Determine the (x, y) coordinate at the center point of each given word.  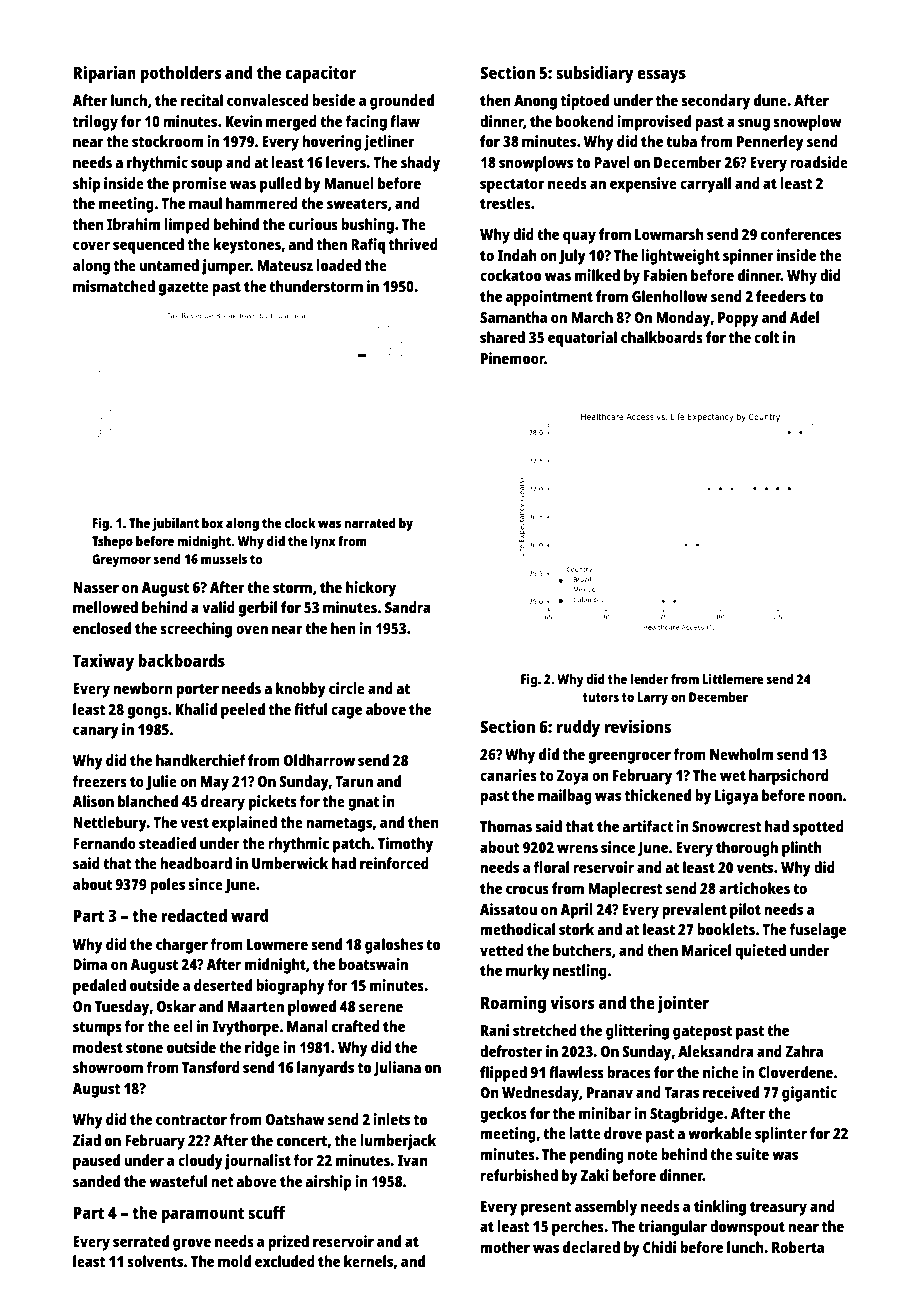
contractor (191, 1120)
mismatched (114, 286)
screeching (196, 630)
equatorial (582, 339)
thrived (413, 244)
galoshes (394, 946)
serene (381, 1007)
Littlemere (733, 678)
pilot (745, 911)
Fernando (104, 843)
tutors (601, 697)
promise (200, 185)
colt (767, 337)
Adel (804, 317)
